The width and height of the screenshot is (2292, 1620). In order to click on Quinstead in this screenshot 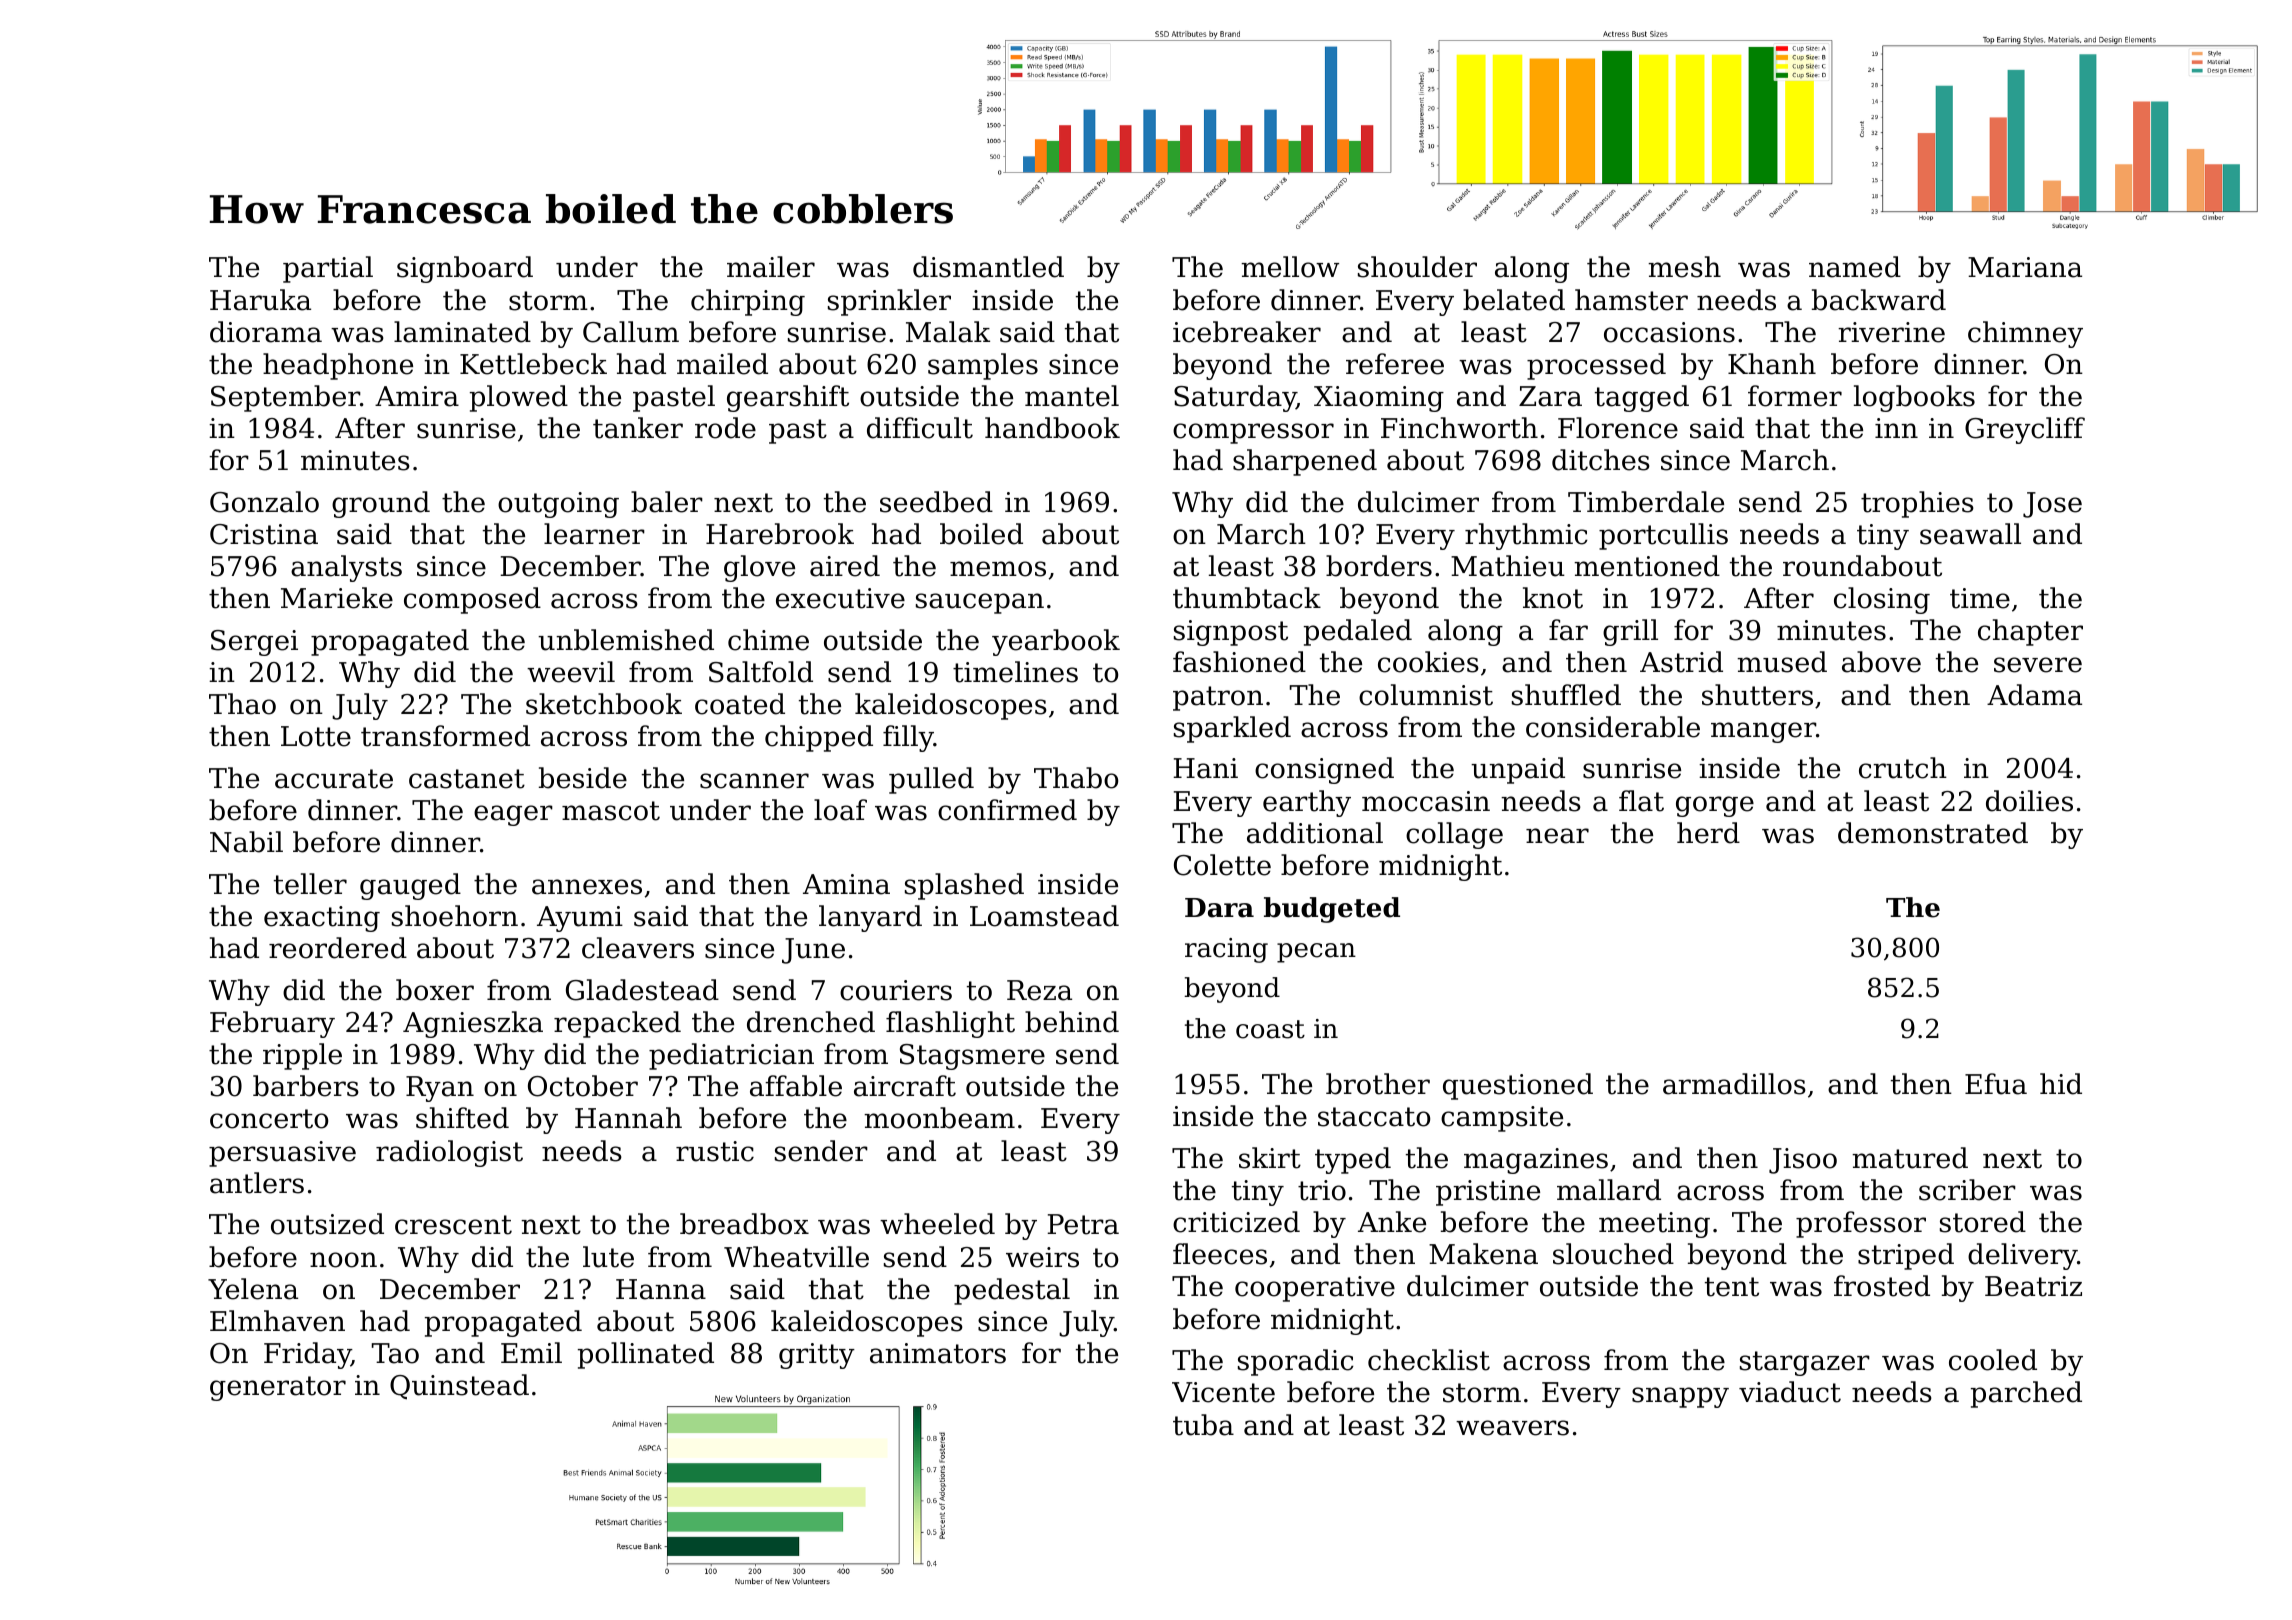, I will do `click(459, 1387)`.
